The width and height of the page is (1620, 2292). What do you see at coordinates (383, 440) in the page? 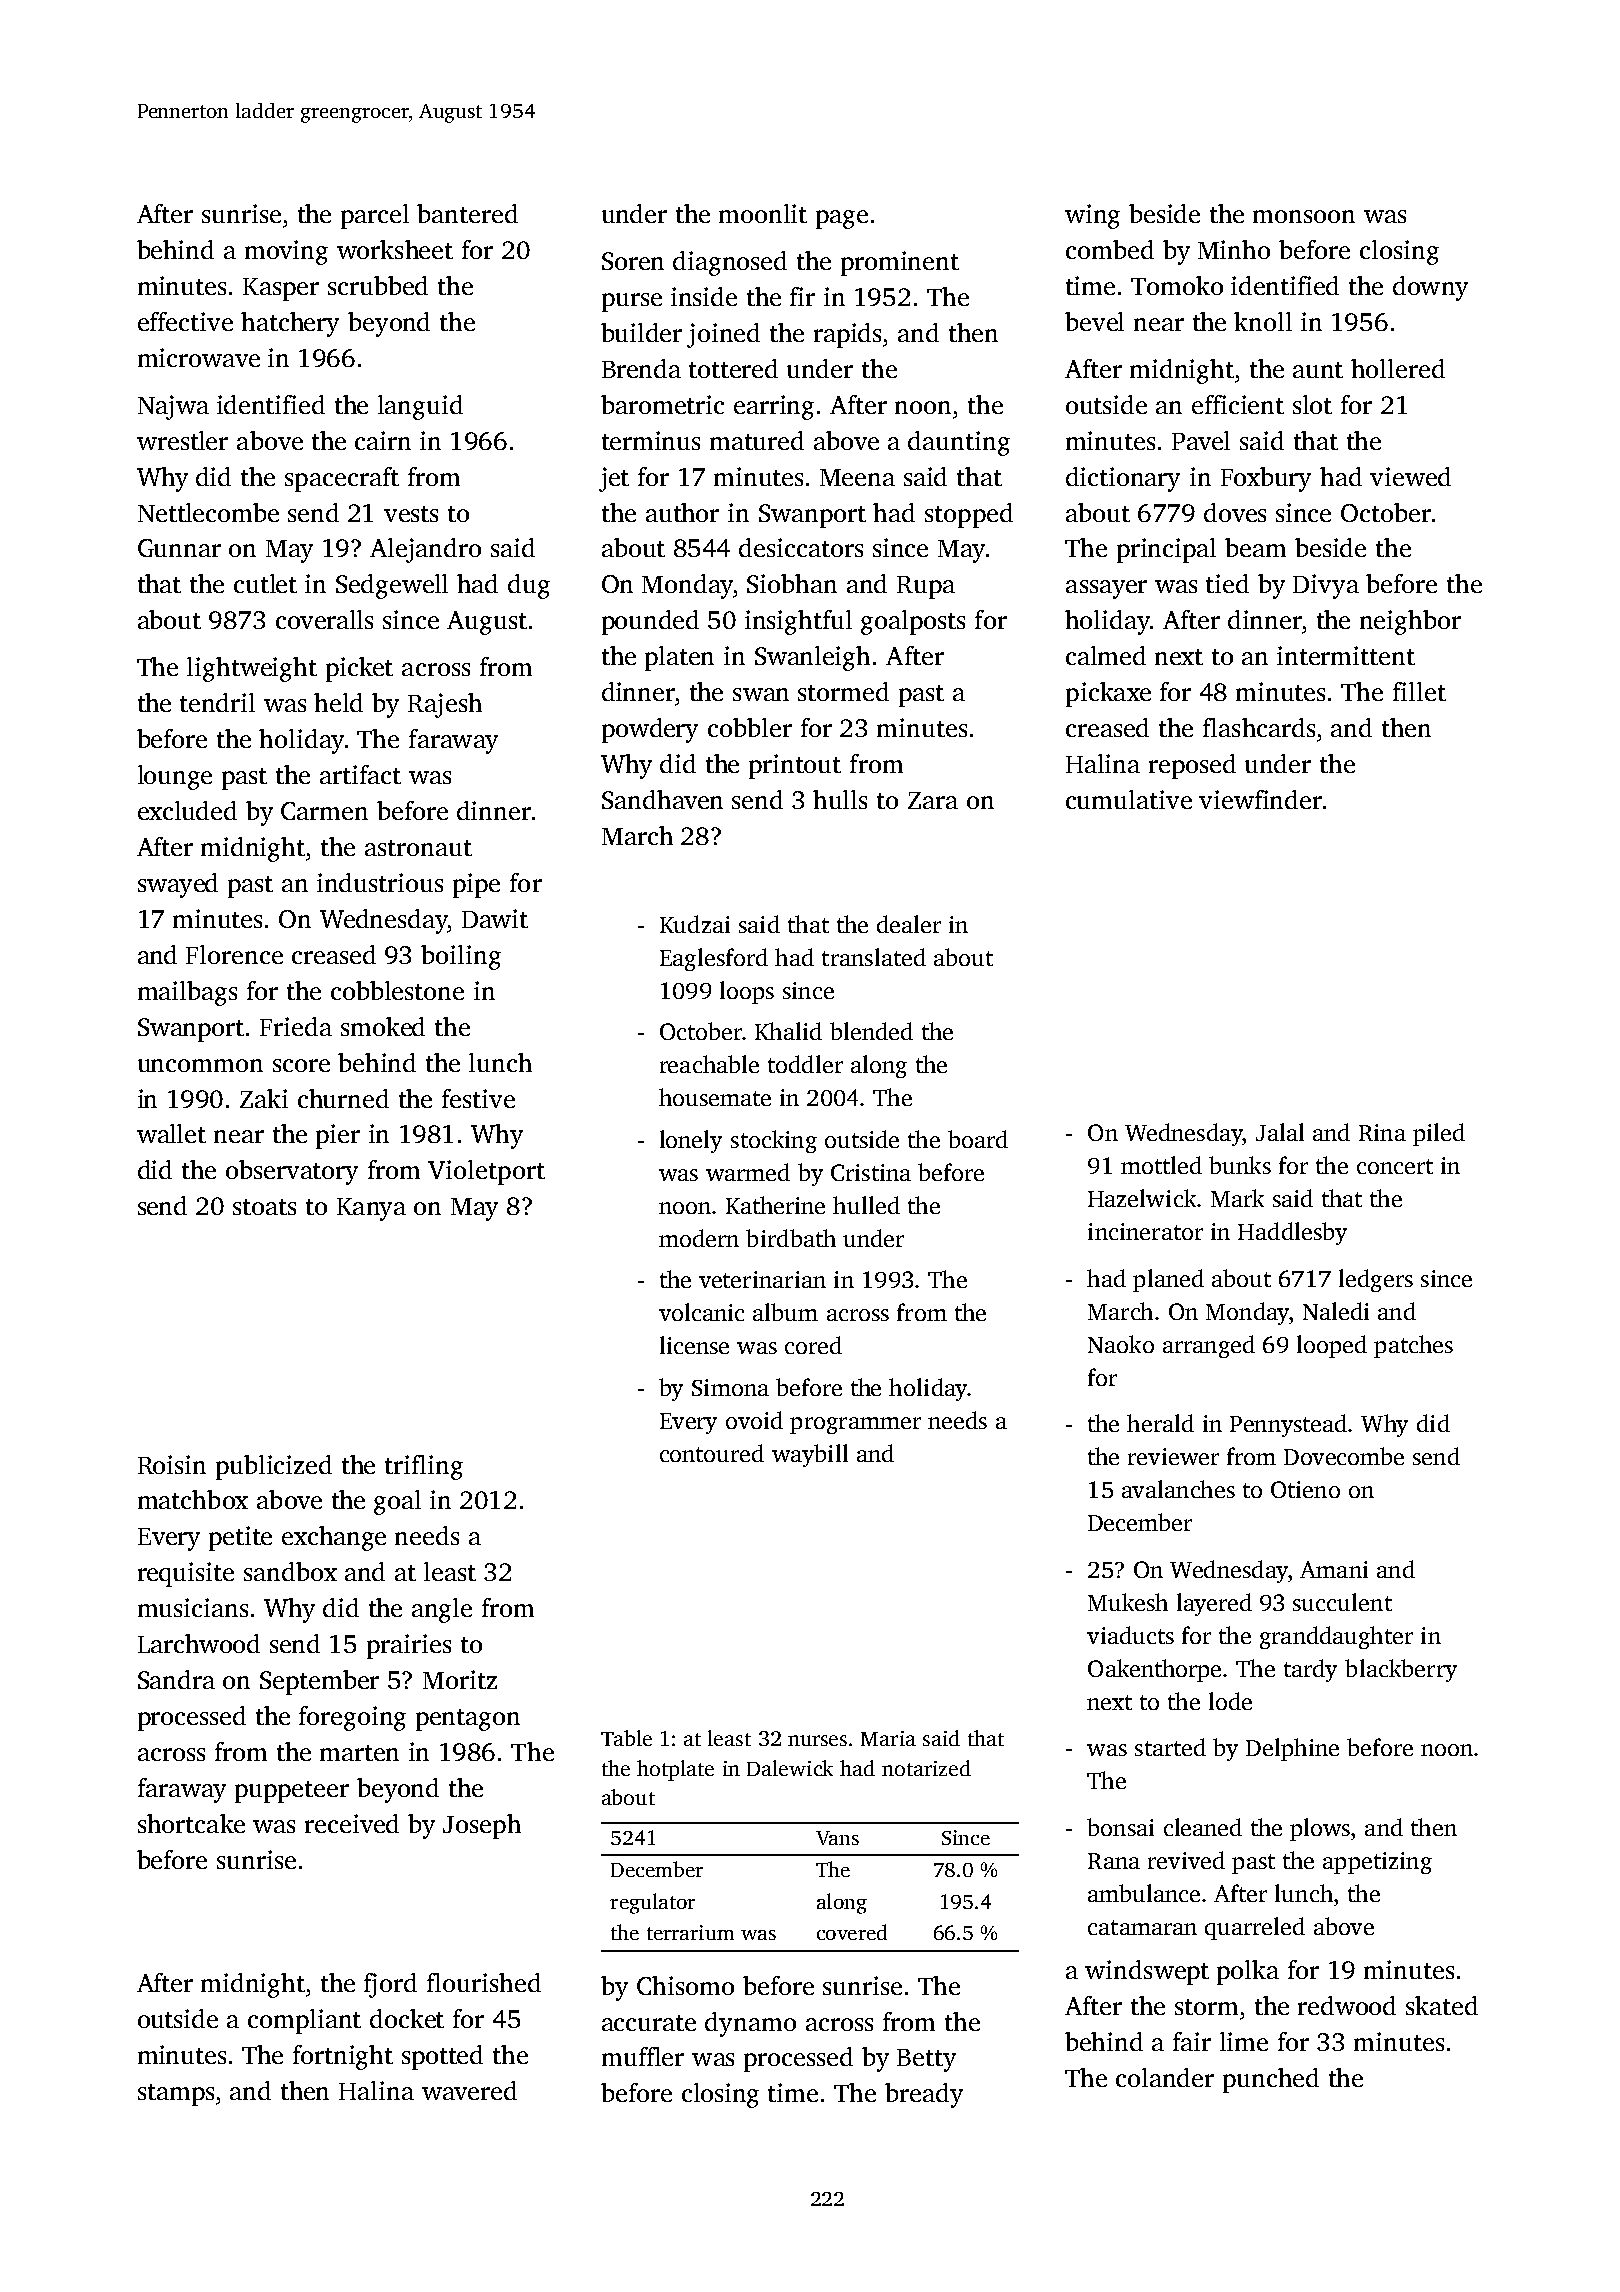
I see `cairn` at bounding box center [383, 440].
